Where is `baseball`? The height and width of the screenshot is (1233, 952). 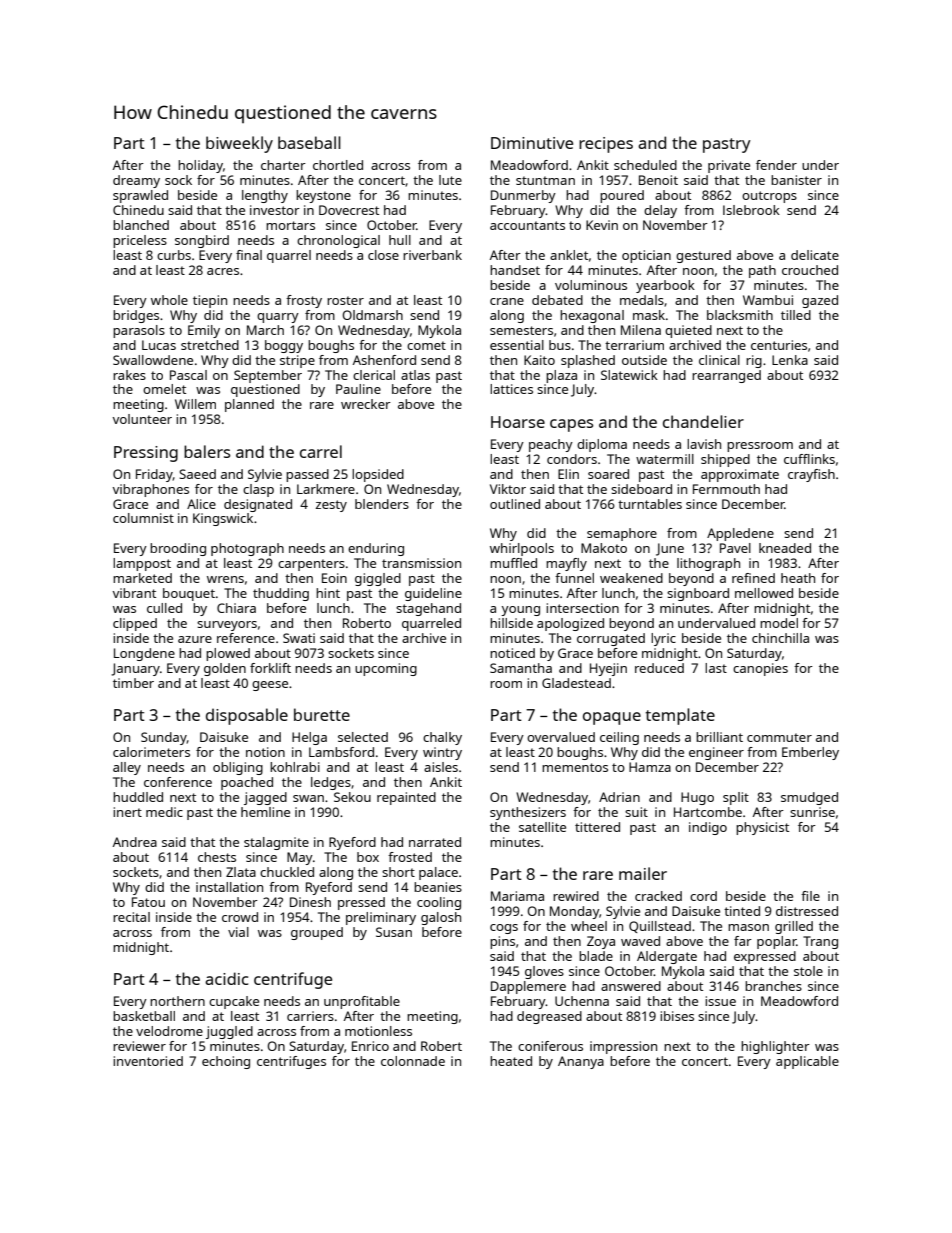 baseball is located at coordinates (309, 142).
